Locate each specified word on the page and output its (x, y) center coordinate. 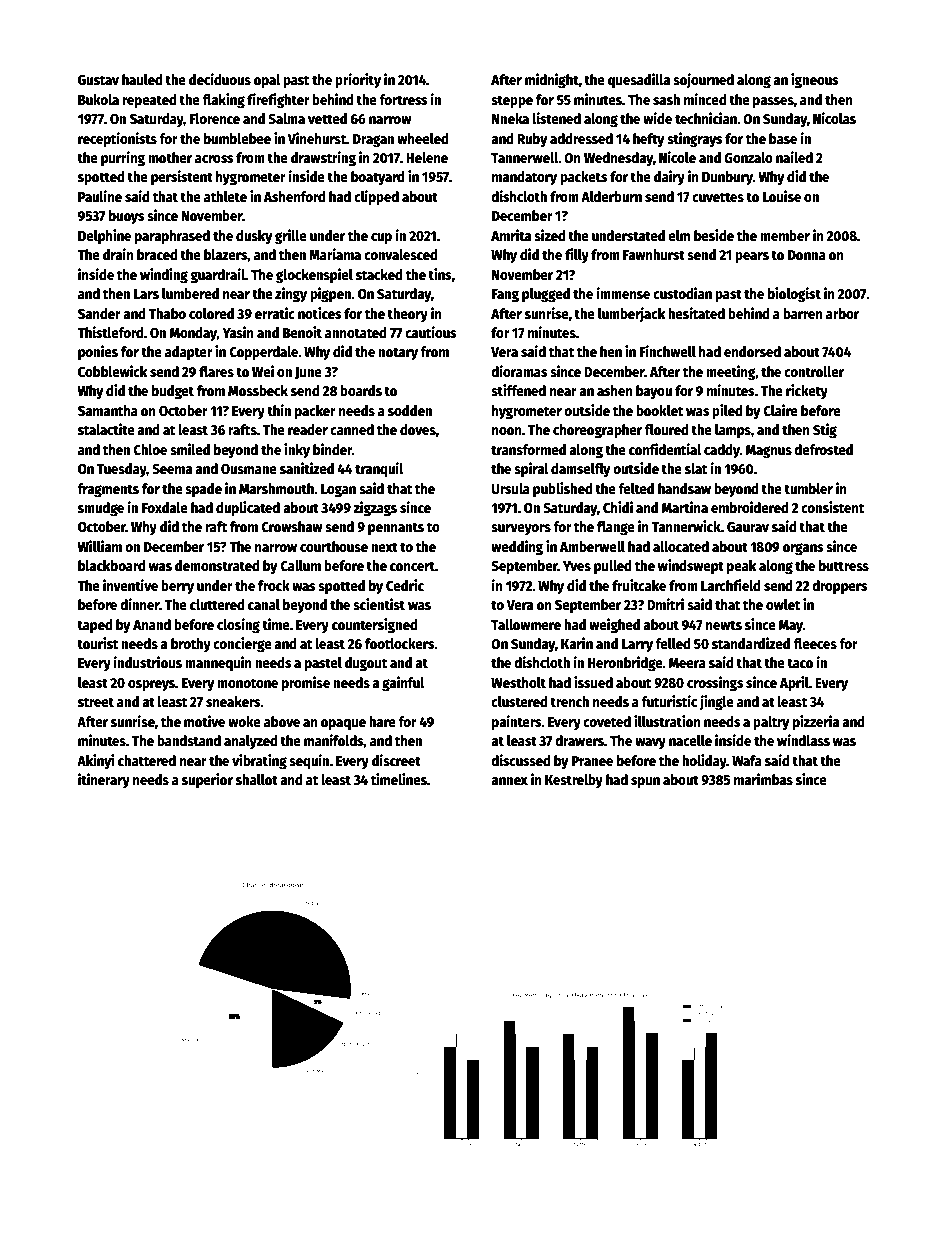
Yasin (238, 332)
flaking (223, 100)
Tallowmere (526, 624)
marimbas (763, 779)
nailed (794, 157)
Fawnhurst (654, 254)
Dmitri (665, 604)
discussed (521, 760)
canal (264, 604)
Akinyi (96, 761)
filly (577, 255)
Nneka (510, 118)
